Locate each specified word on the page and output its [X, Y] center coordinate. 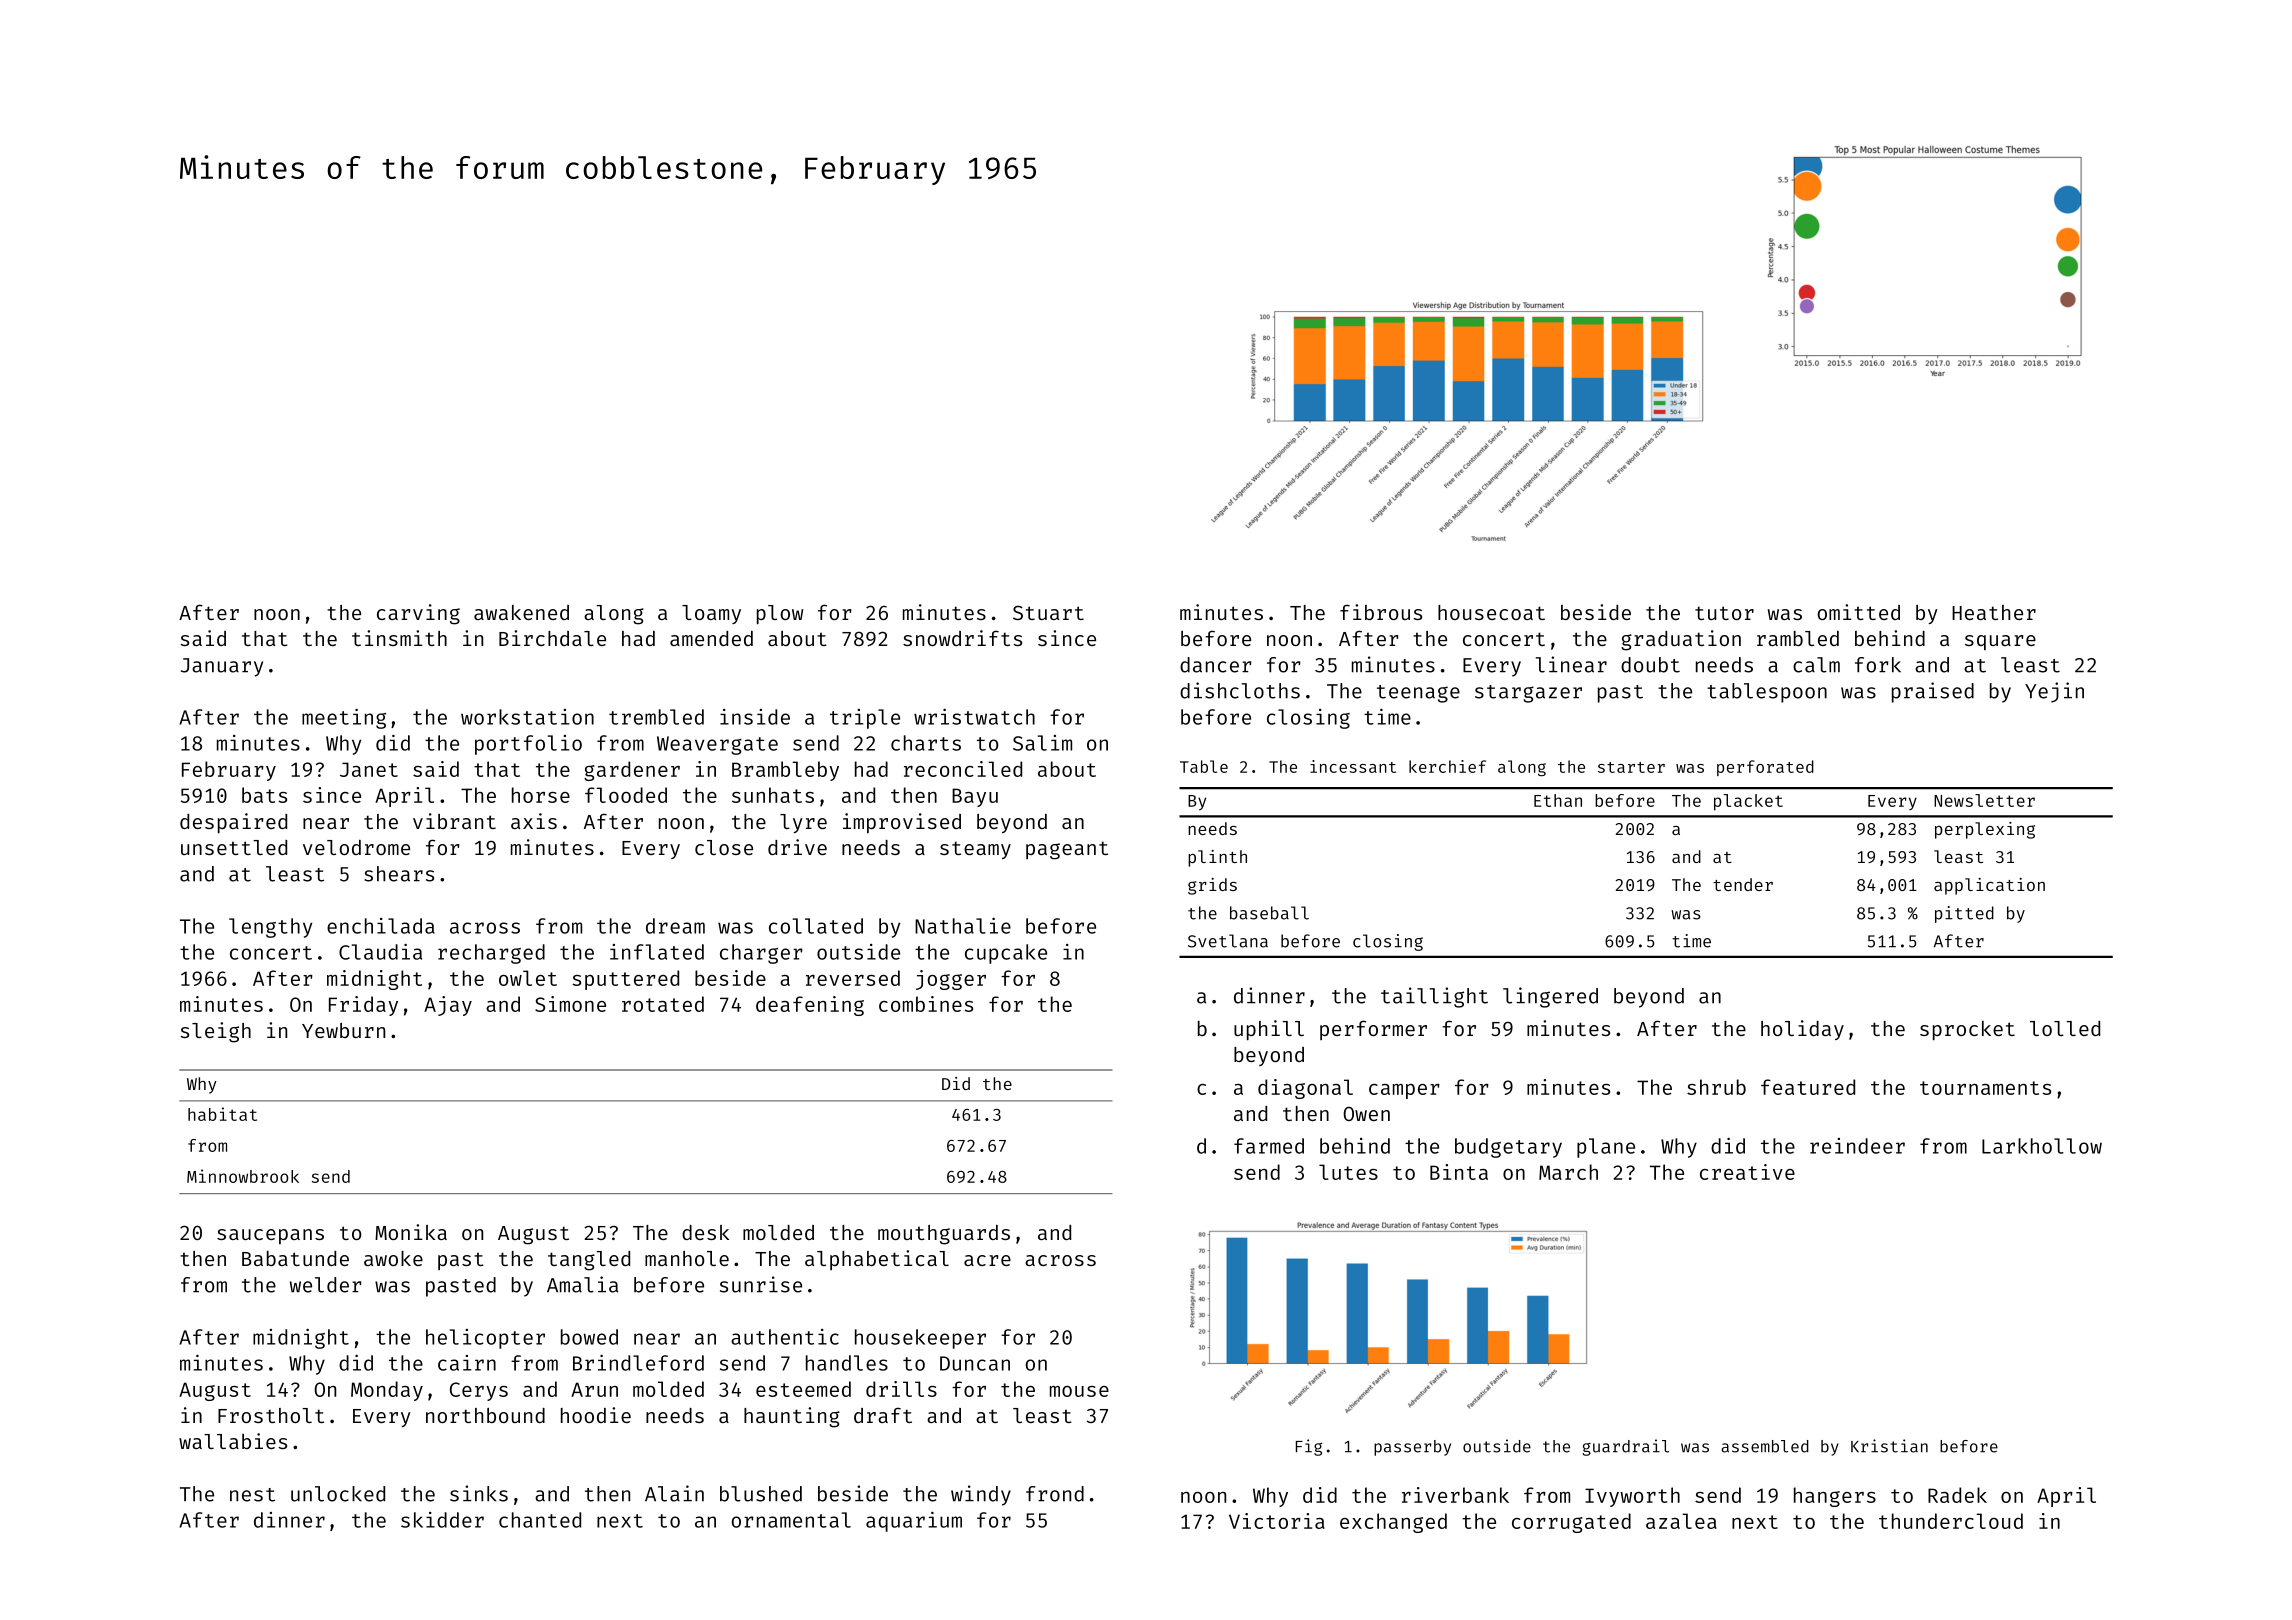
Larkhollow [2042, 1146]
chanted [540, 1520]
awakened [521, 612]
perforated [1765, 768]
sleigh [216, 1032]
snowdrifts [962, 638]
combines [926, 1004]
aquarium [914, 1522]
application [1989, 886]
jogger [951, 980]
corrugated [1571, 1523]
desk [705, 1232]
